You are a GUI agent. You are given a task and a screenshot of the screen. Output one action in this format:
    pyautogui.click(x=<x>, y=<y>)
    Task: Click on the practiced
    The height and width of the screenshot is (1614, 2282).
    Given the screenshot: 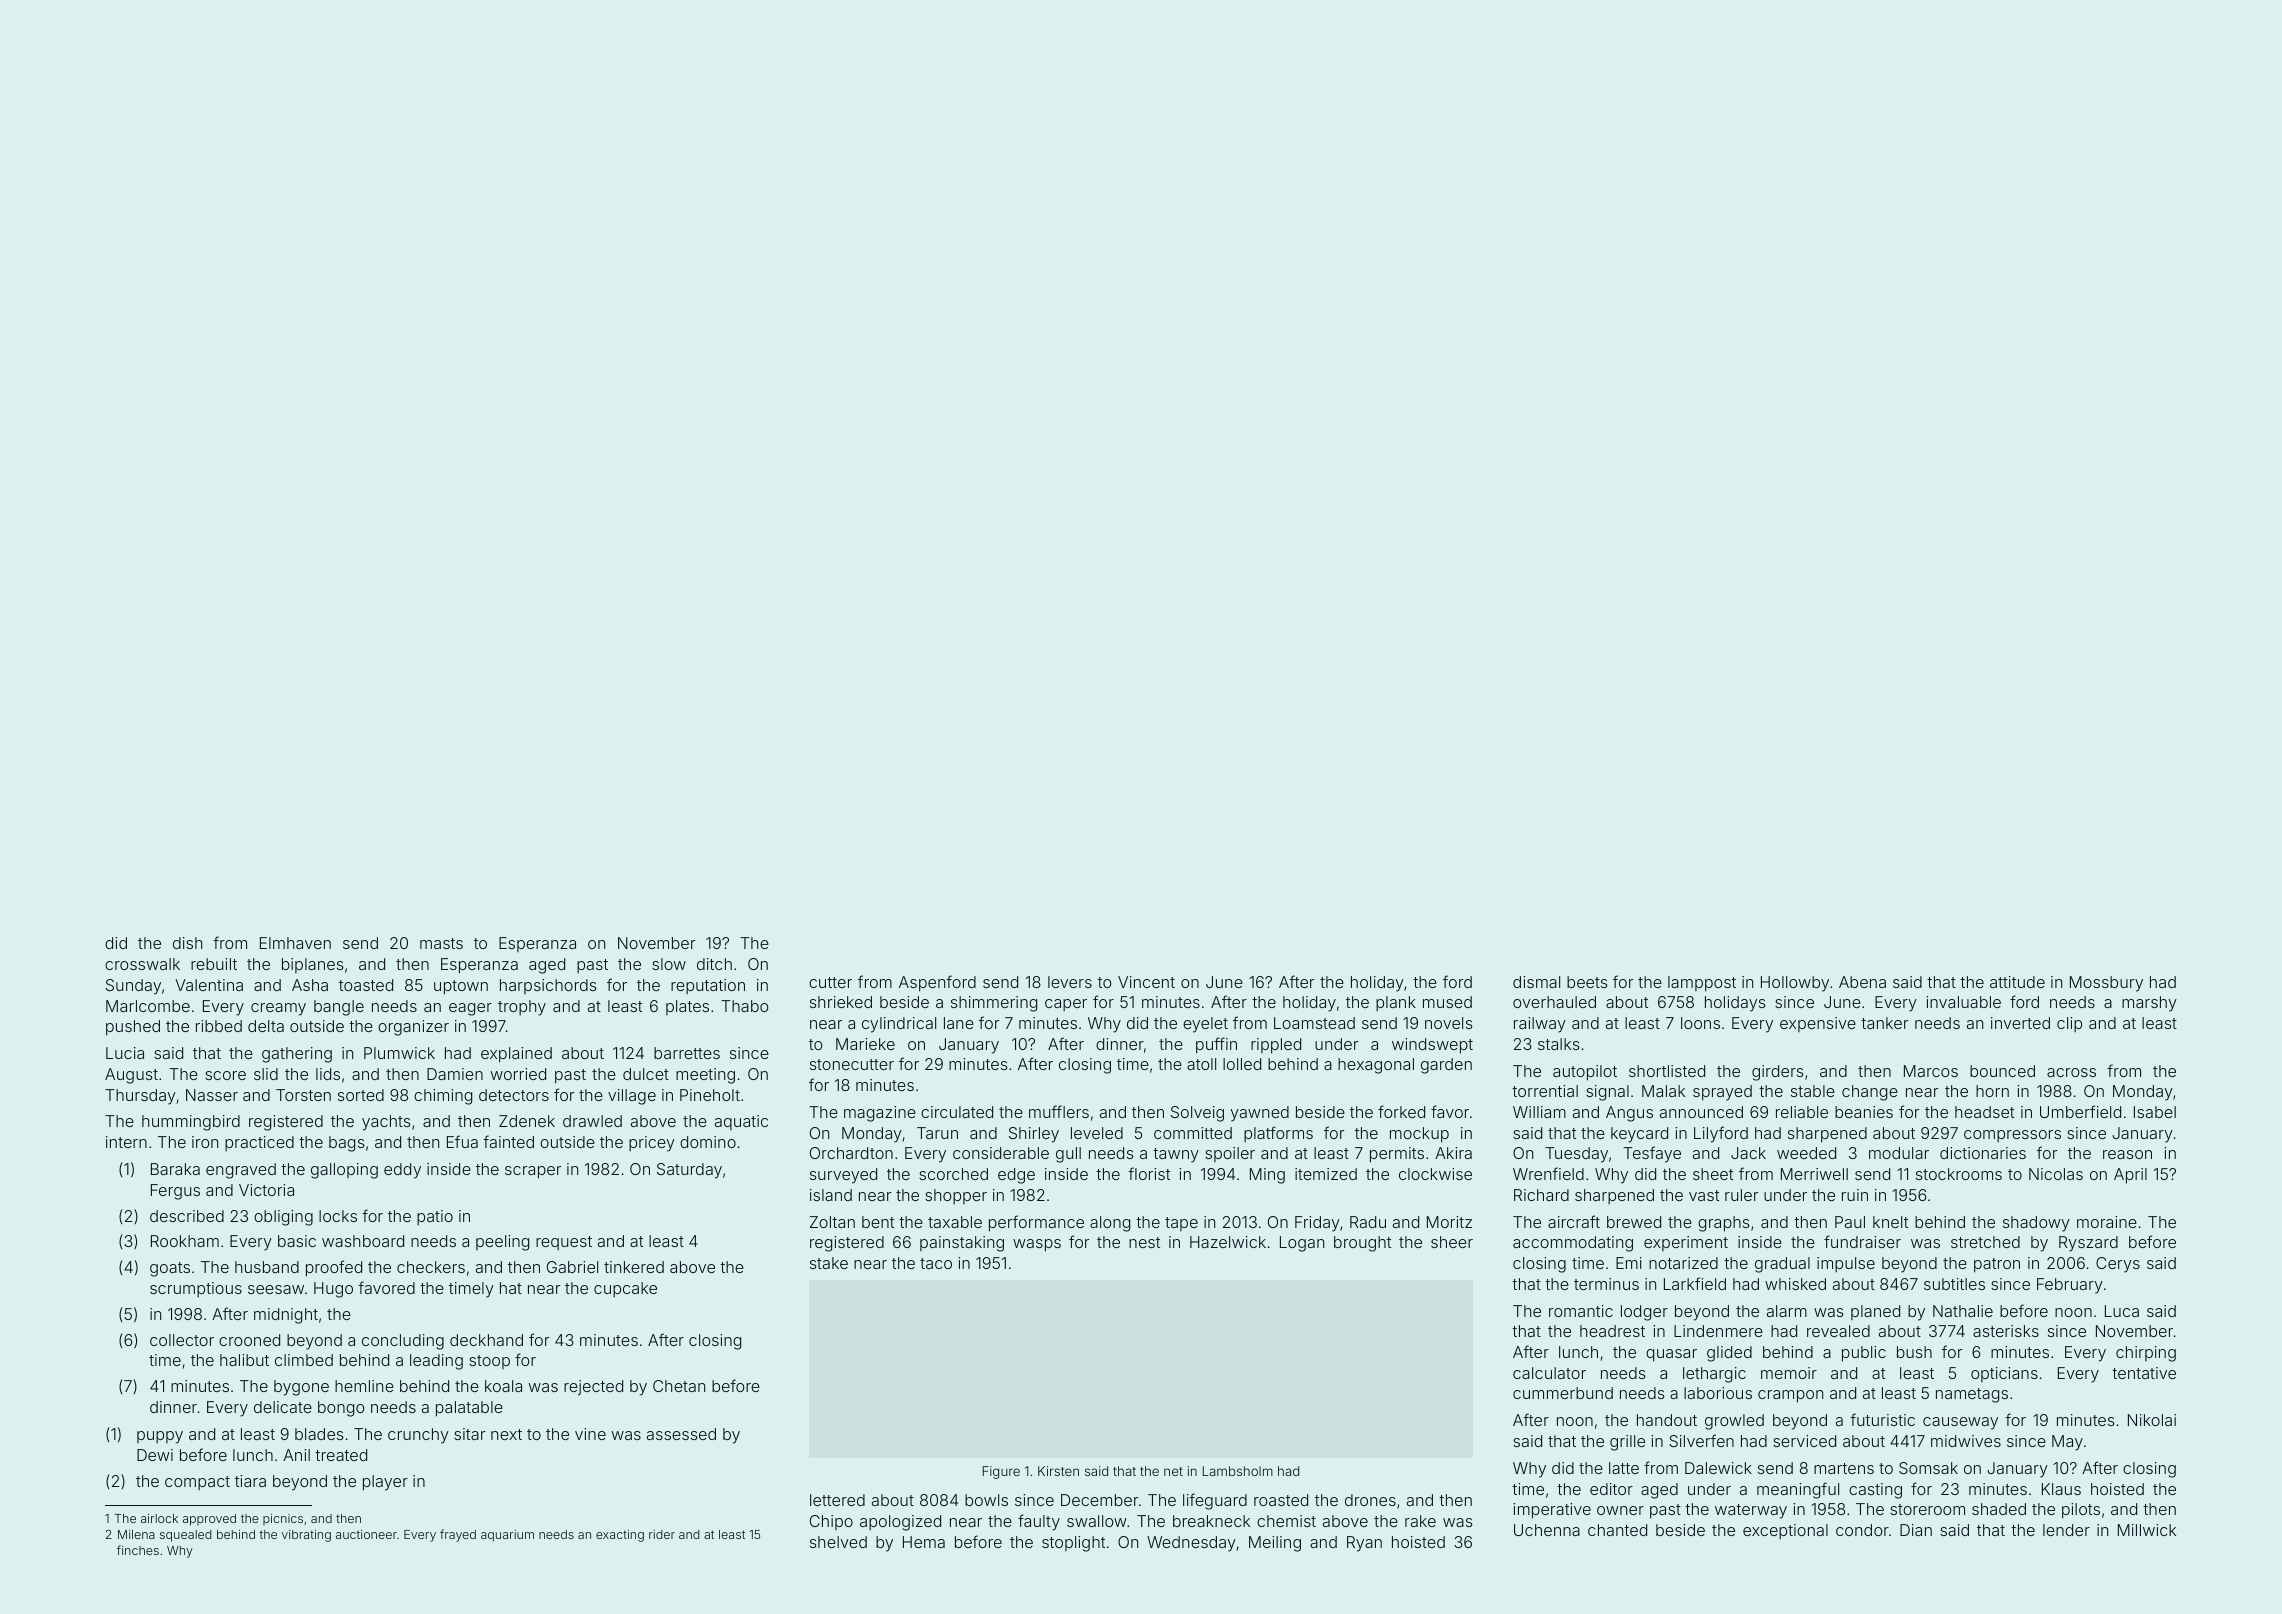 What is the action you would take?
    pyautogui.click(x=259, y=1143)
